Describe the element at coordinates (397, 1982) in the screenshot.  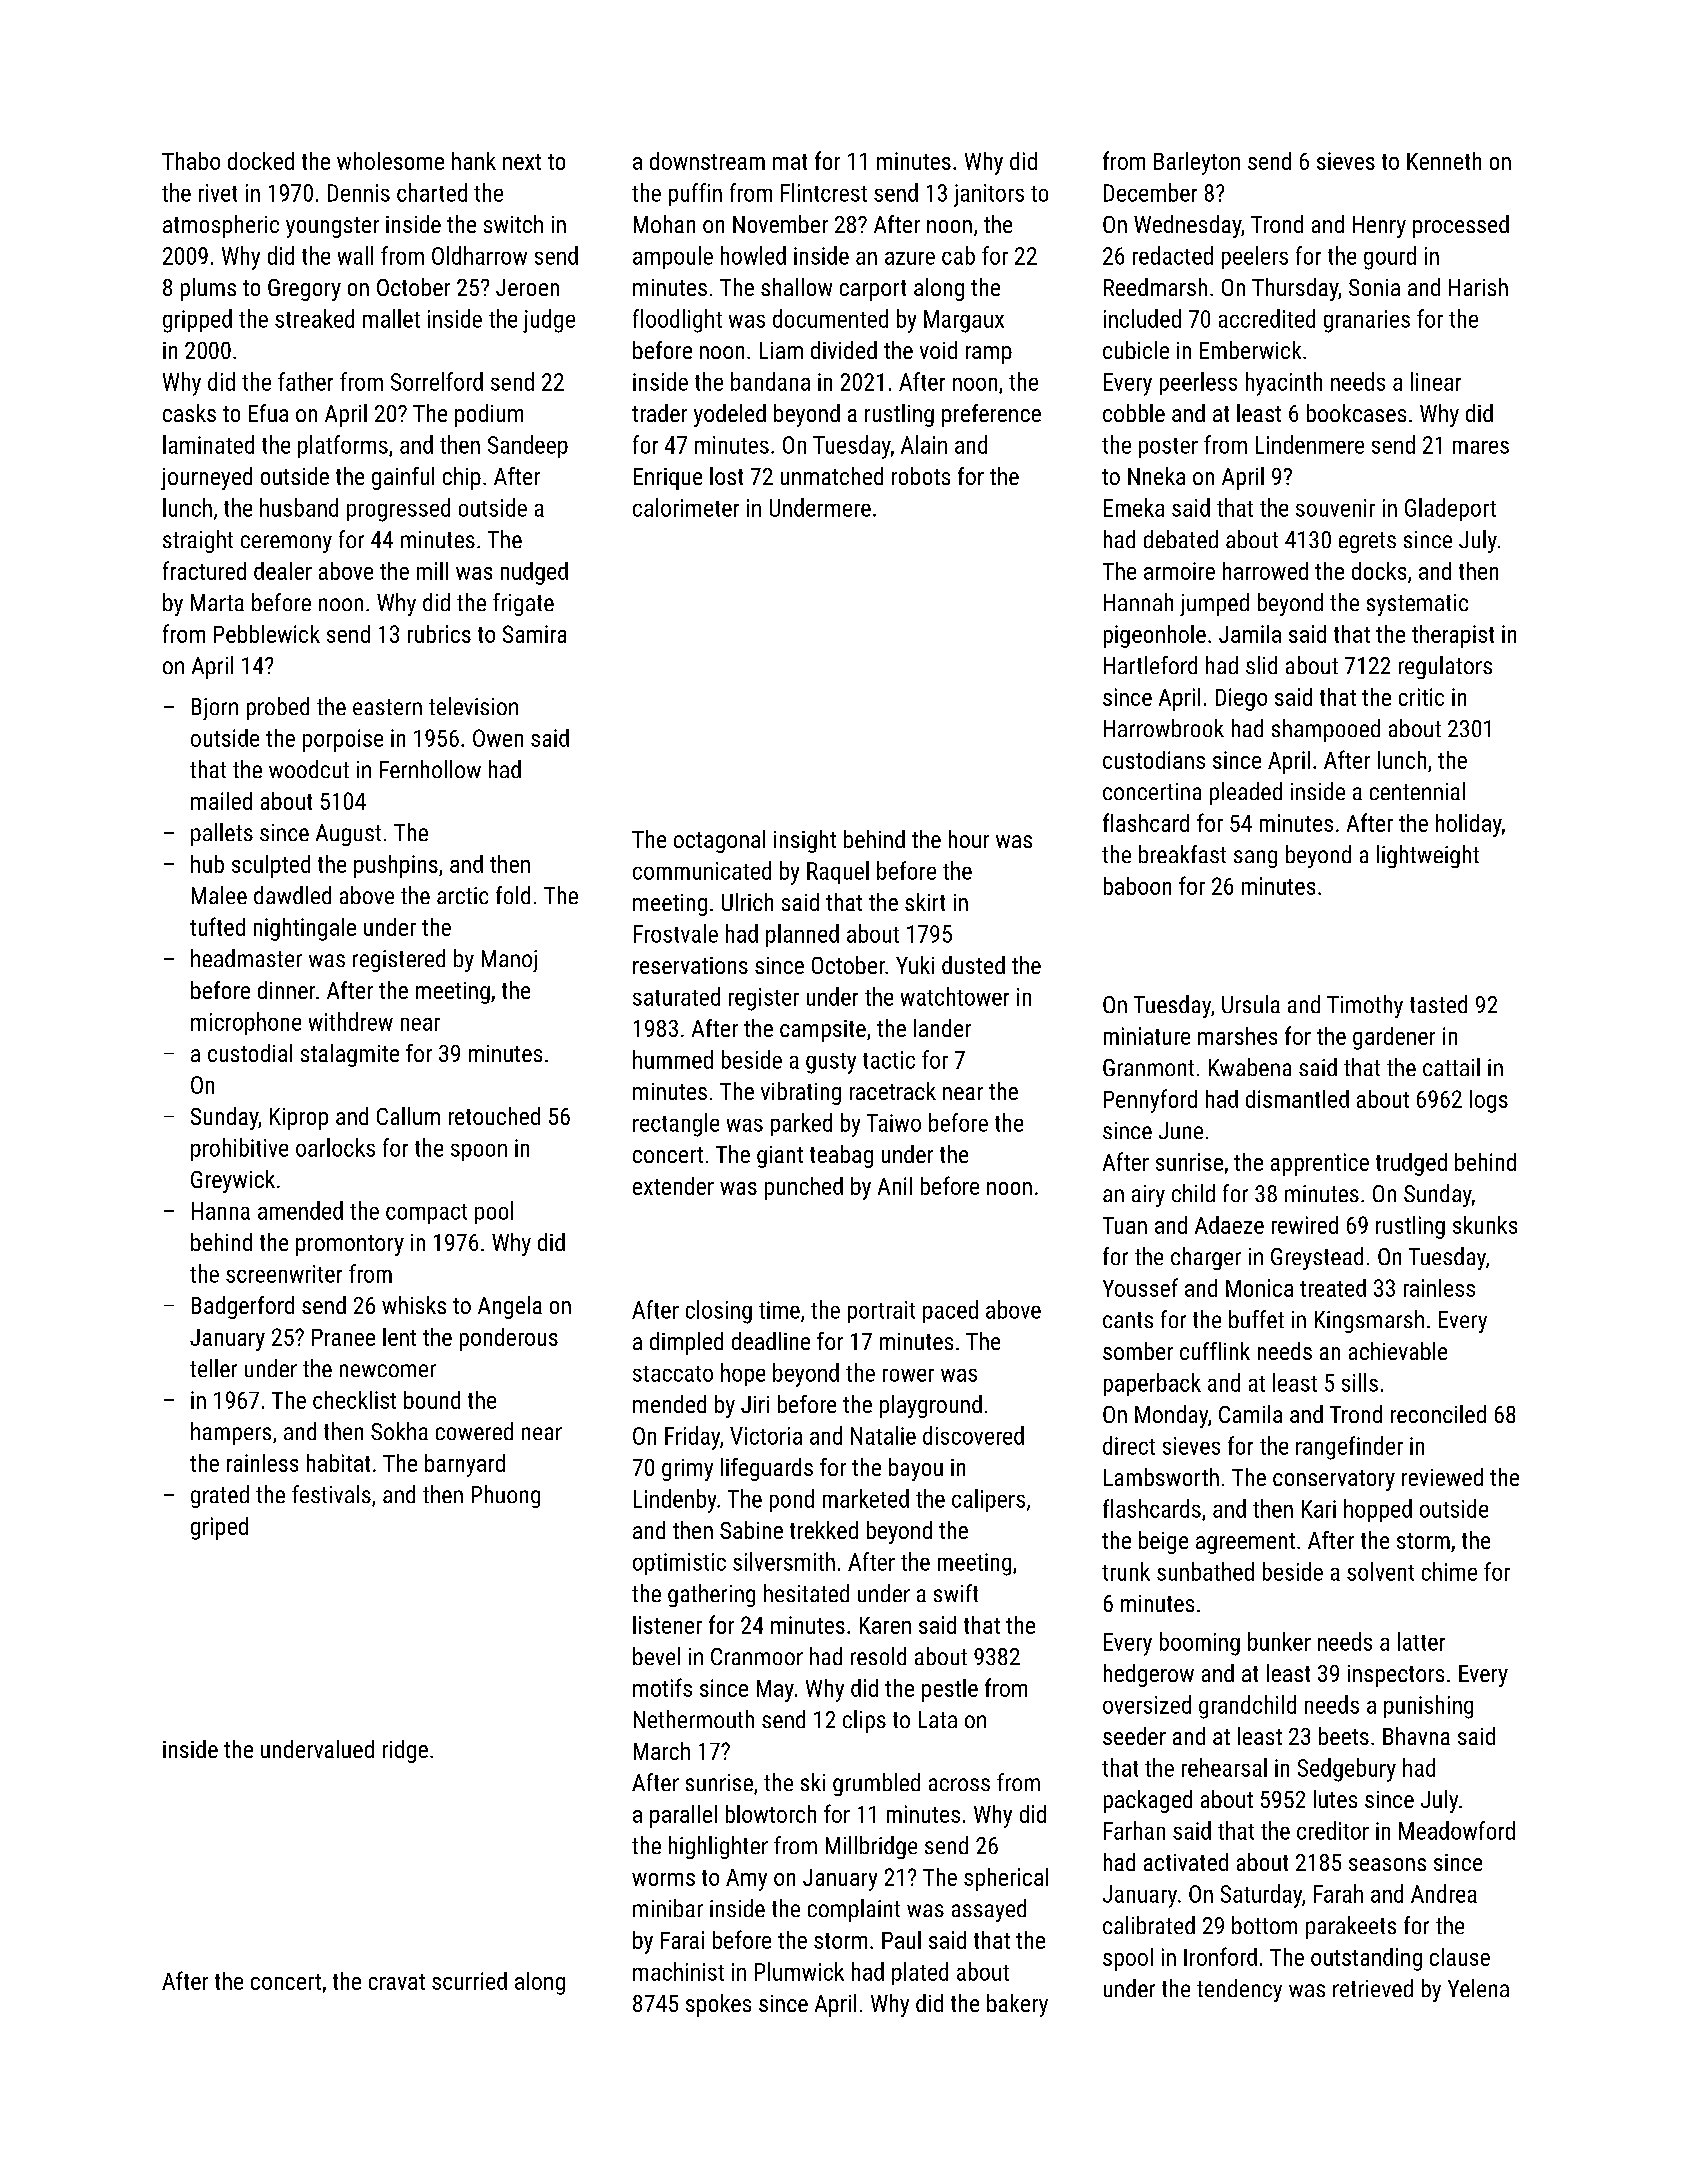
I see `cravat` at that location.
